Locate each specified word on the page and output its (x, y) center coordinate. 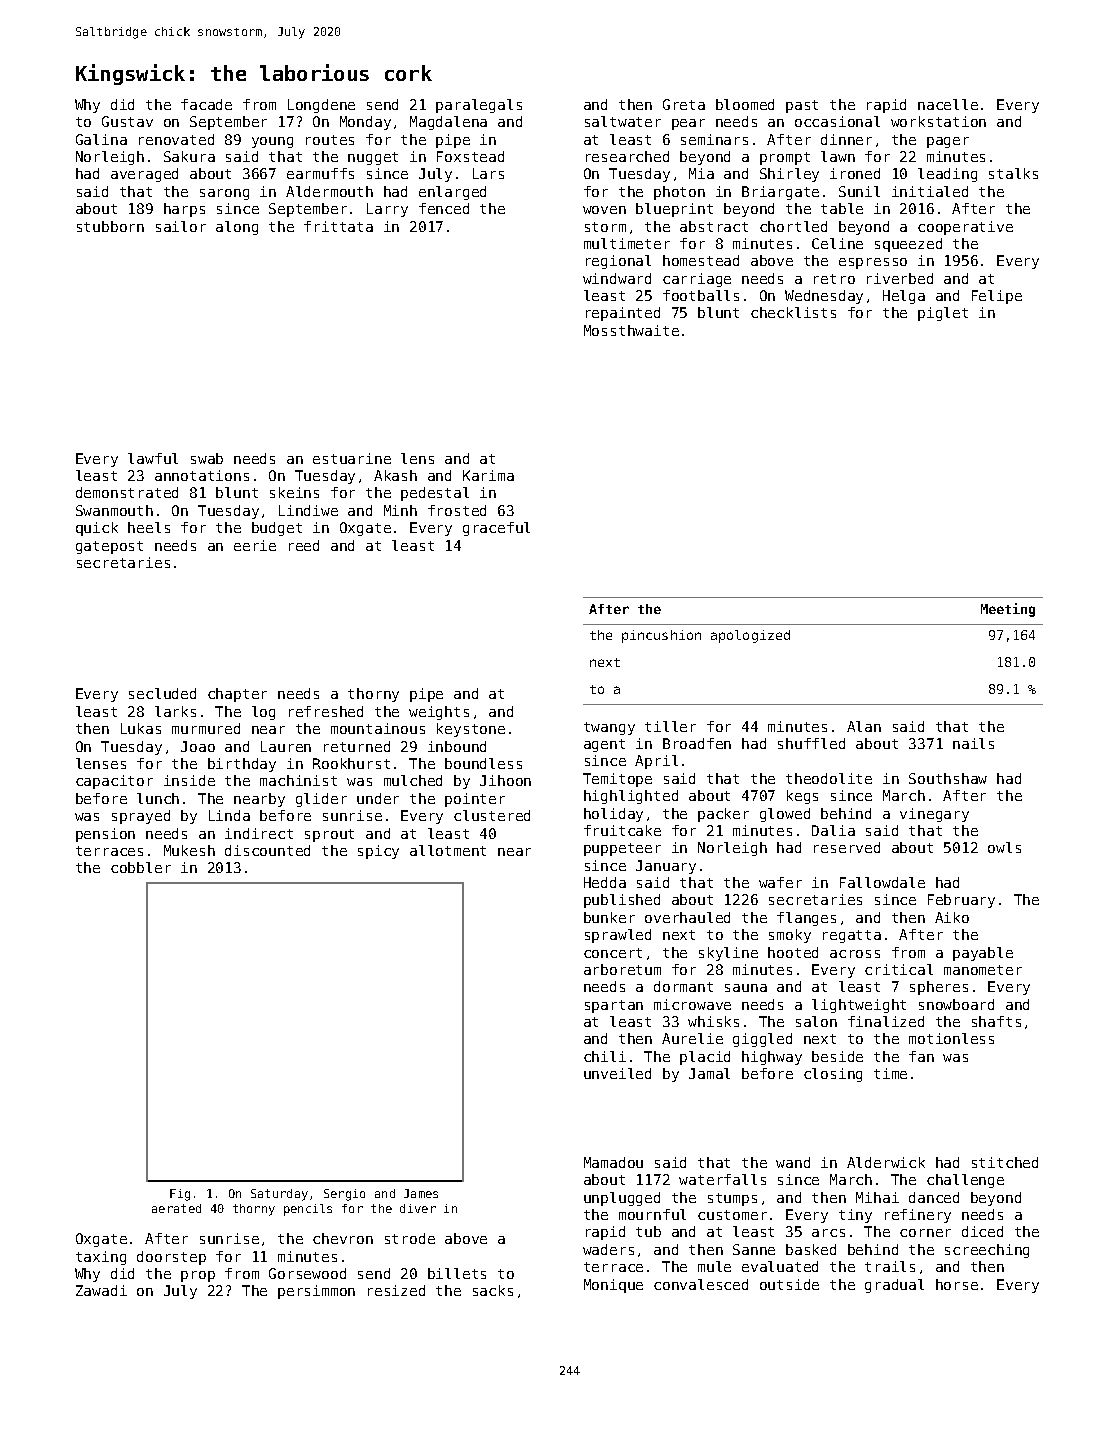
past (802, 106)
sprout (329, 835)
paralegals (479, 106)
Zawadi (101, 1290)
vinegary (934, 815)
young (272, 142)
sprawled (618, 936)
